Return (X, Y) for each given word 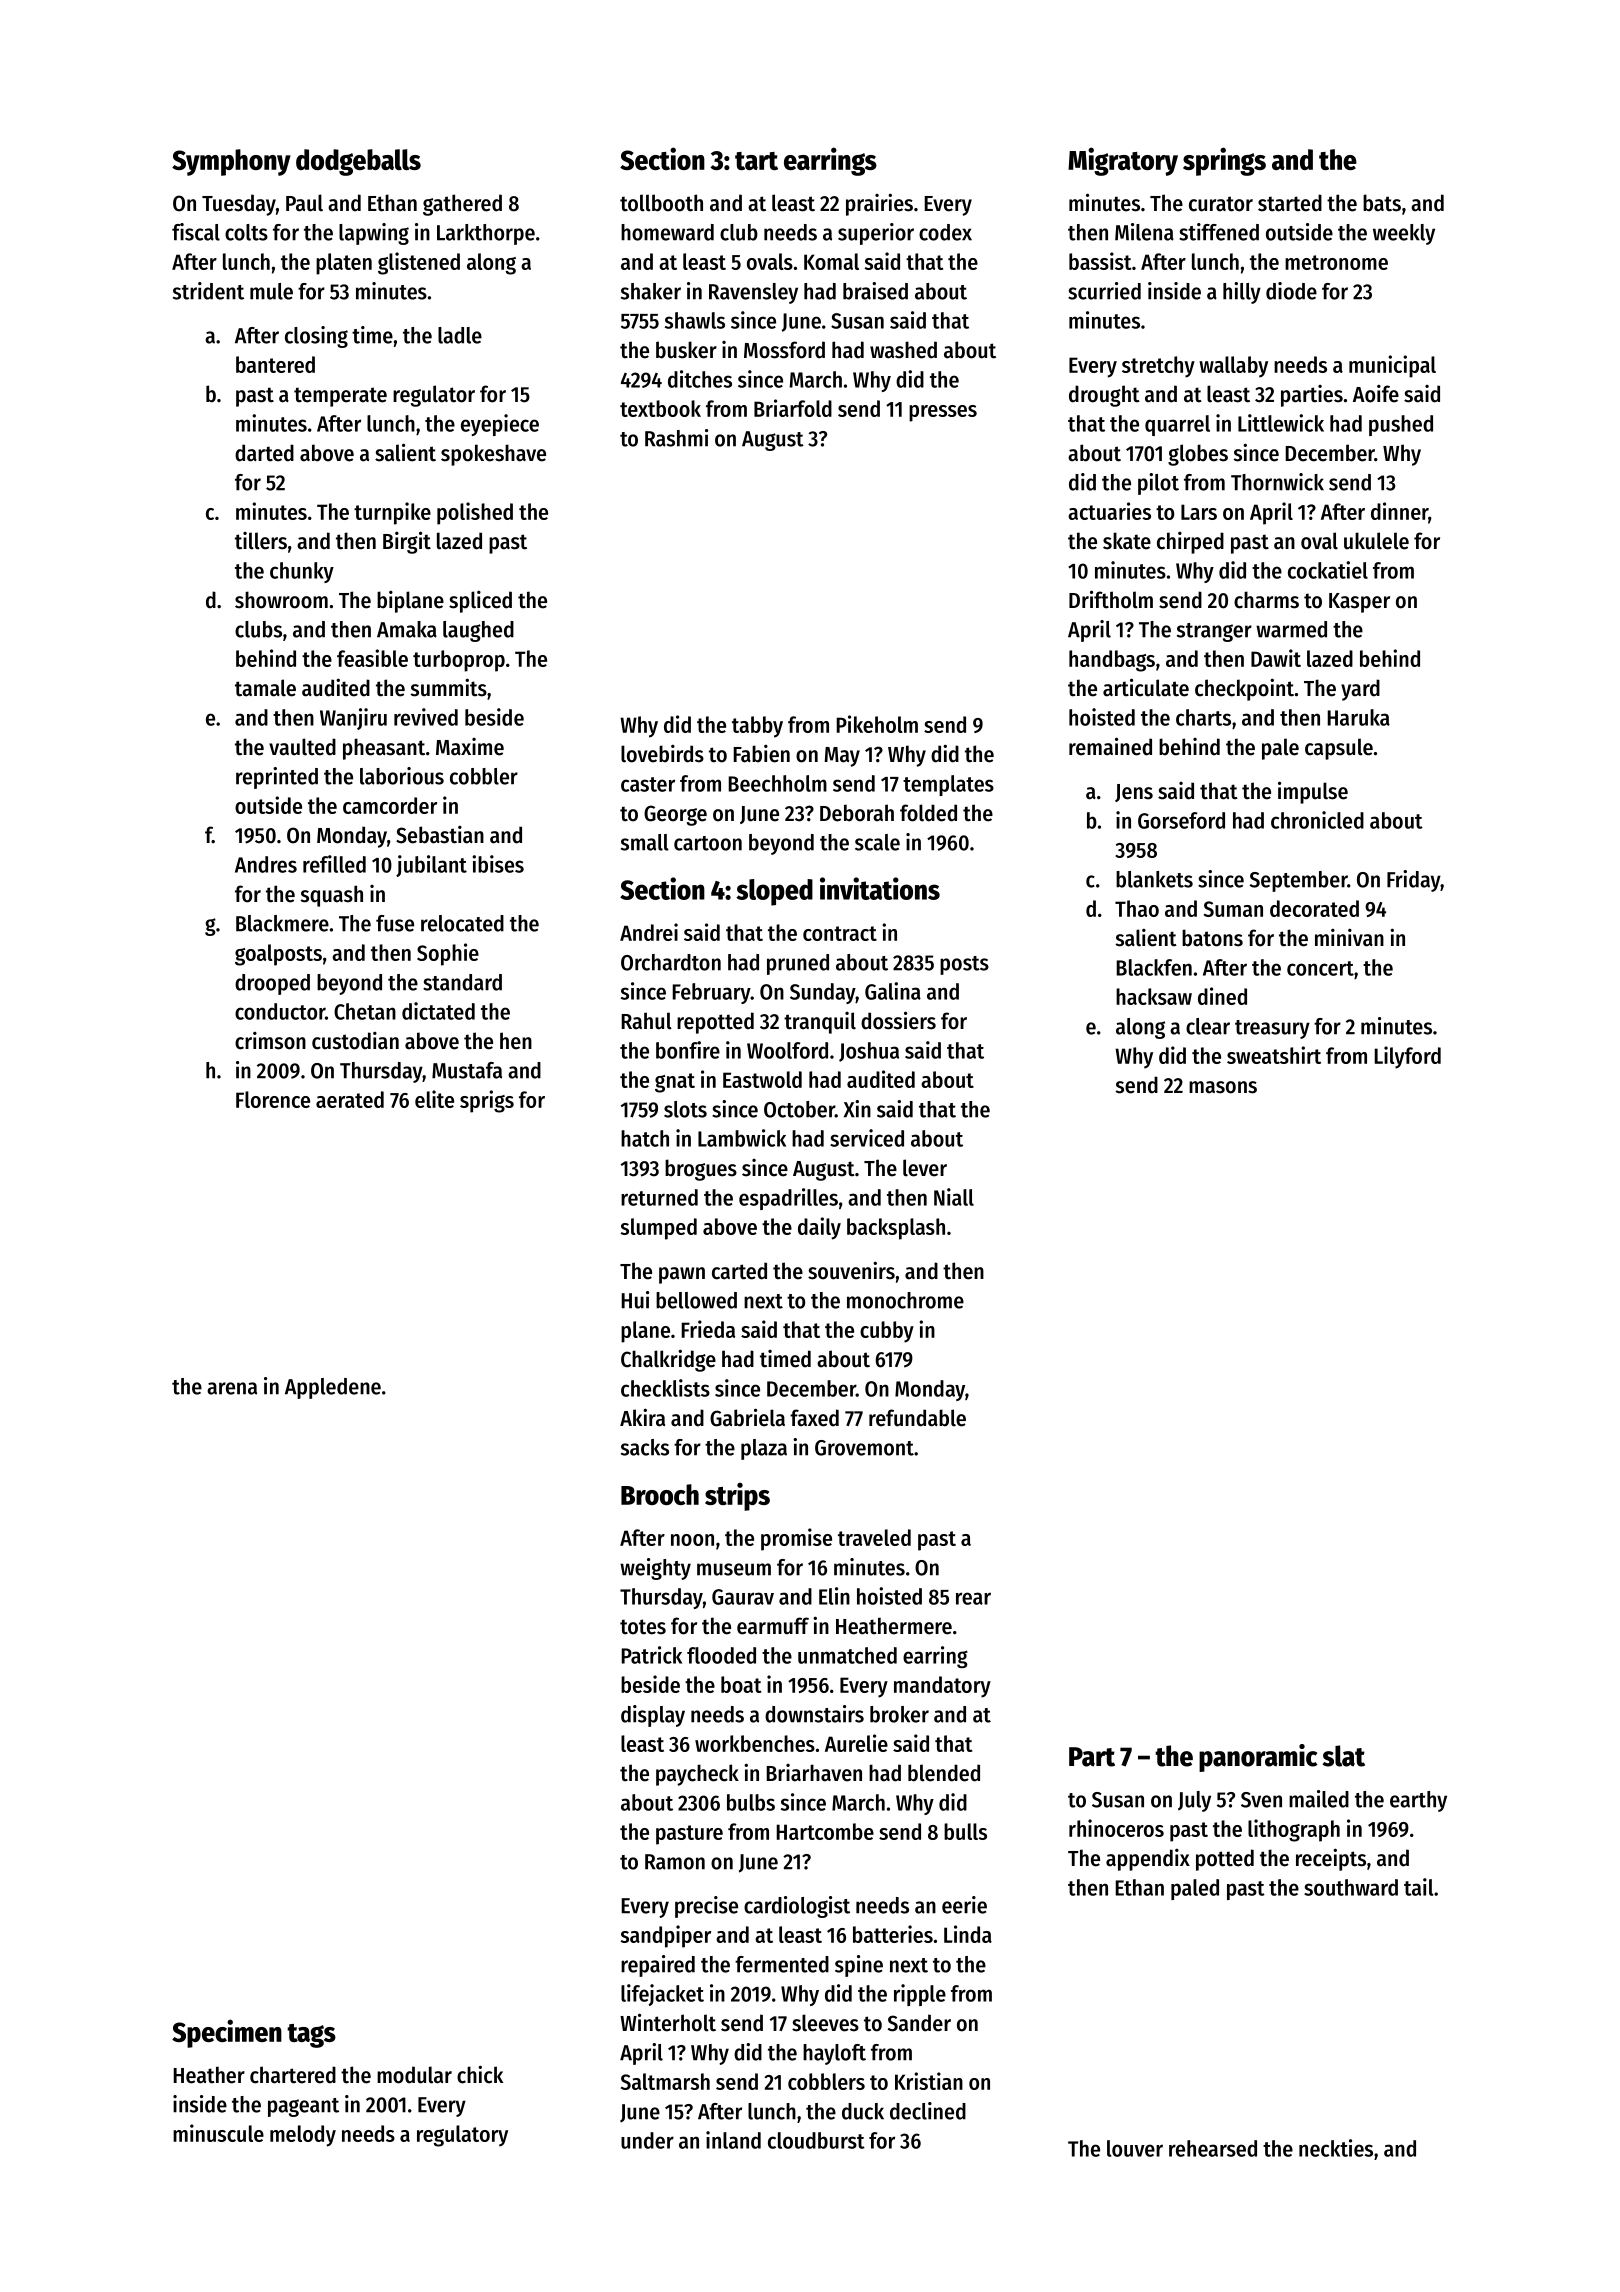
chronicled (1317, 820)
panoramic (1258, 1758)
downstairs (814, 1714)
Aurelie (856, 1743)
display (653, 1716)
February (711, 993)
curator (1221, 204)
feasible (372, 658)
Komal (831, 261)
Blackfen (1154, 967)
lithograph (1294, 1830)
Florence (273, 1099)
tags (311, 2036)
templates (948, 785)
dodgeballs (358, 162)
